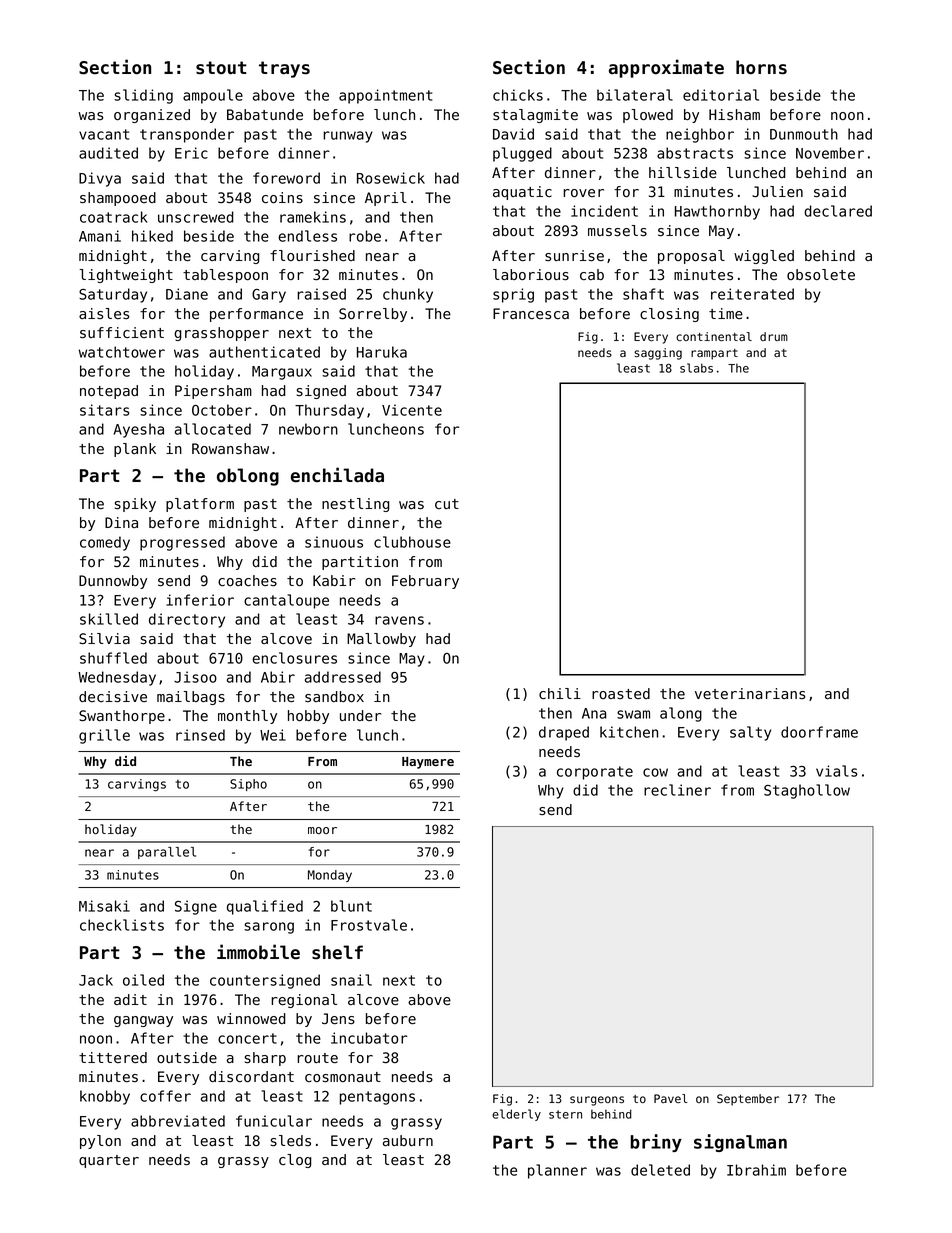 The height and width of the screenshot is (1233, 952). Describe the element at coordinates (187, 135) in the screenshot. I see `transponder` at that location.
